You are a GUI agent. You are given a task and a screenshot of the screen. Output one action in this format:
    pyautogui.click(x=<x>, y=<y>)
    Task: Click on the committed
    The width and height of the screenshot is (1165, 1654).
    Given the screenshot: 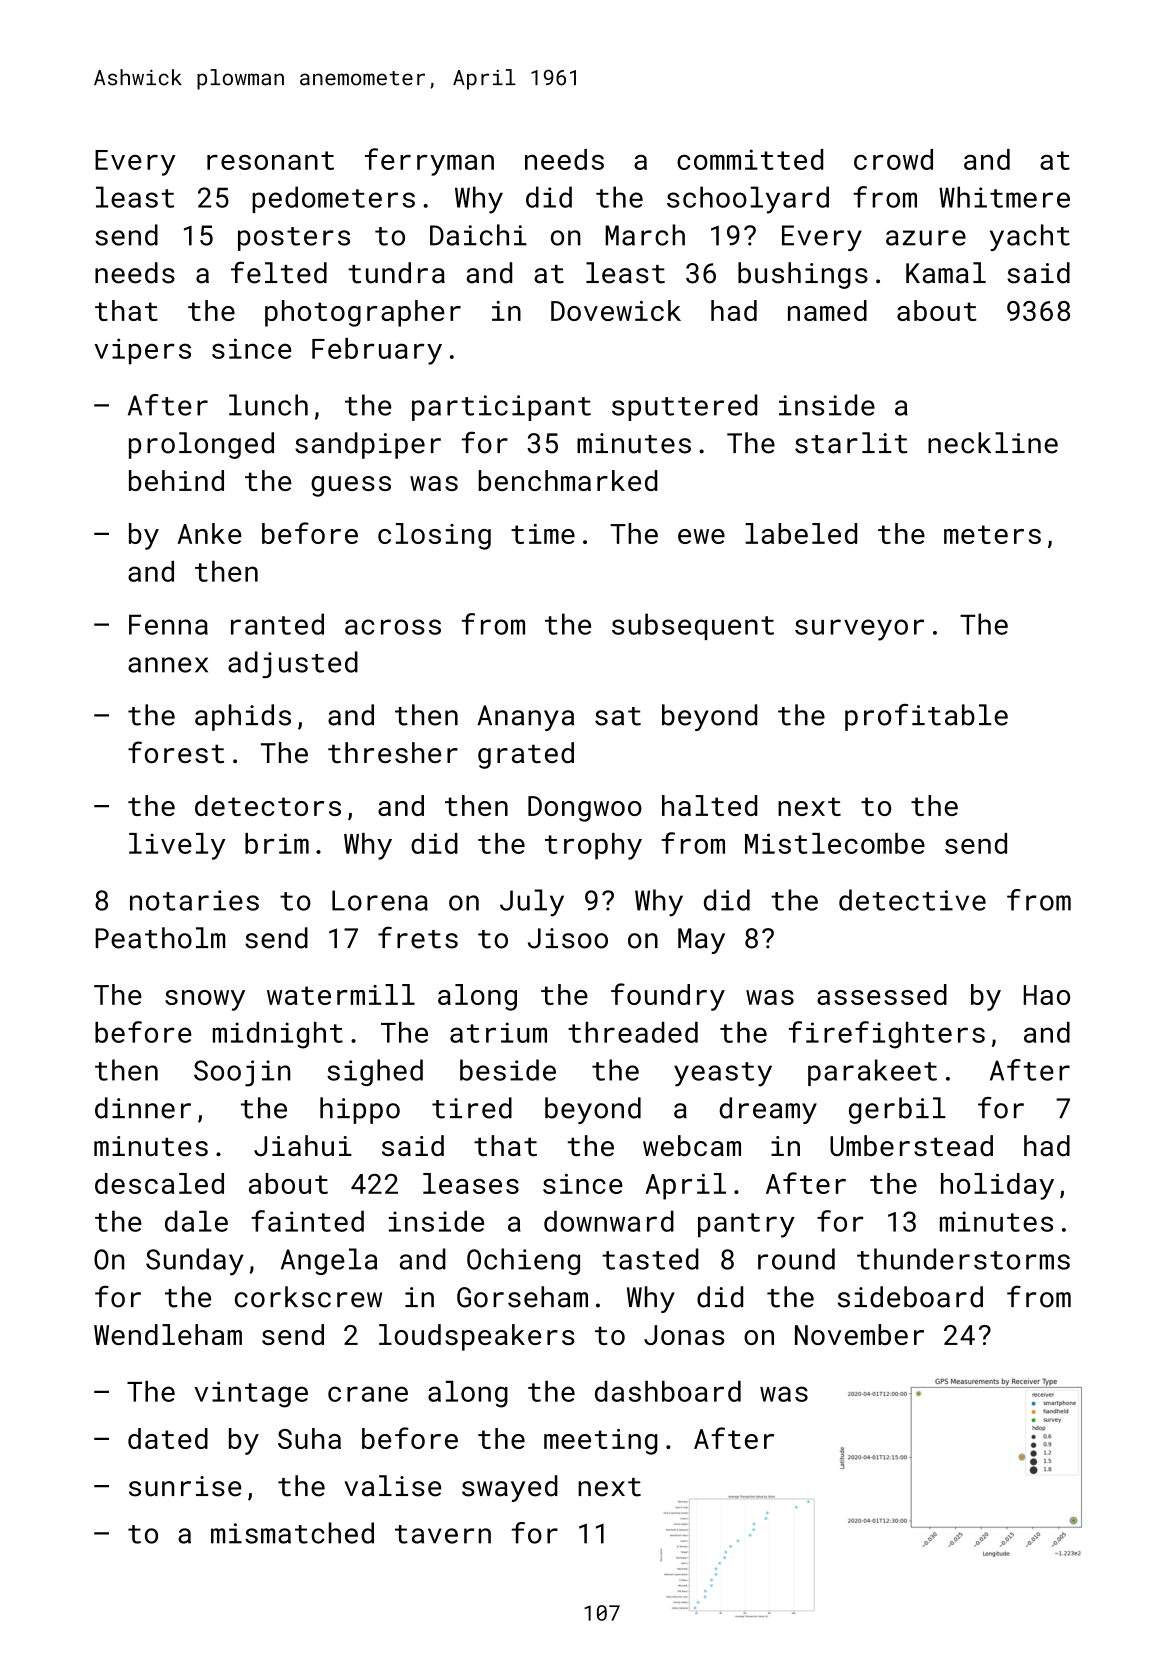 What is the action you would take?
    pyautogui.click(x=750, y=159)
